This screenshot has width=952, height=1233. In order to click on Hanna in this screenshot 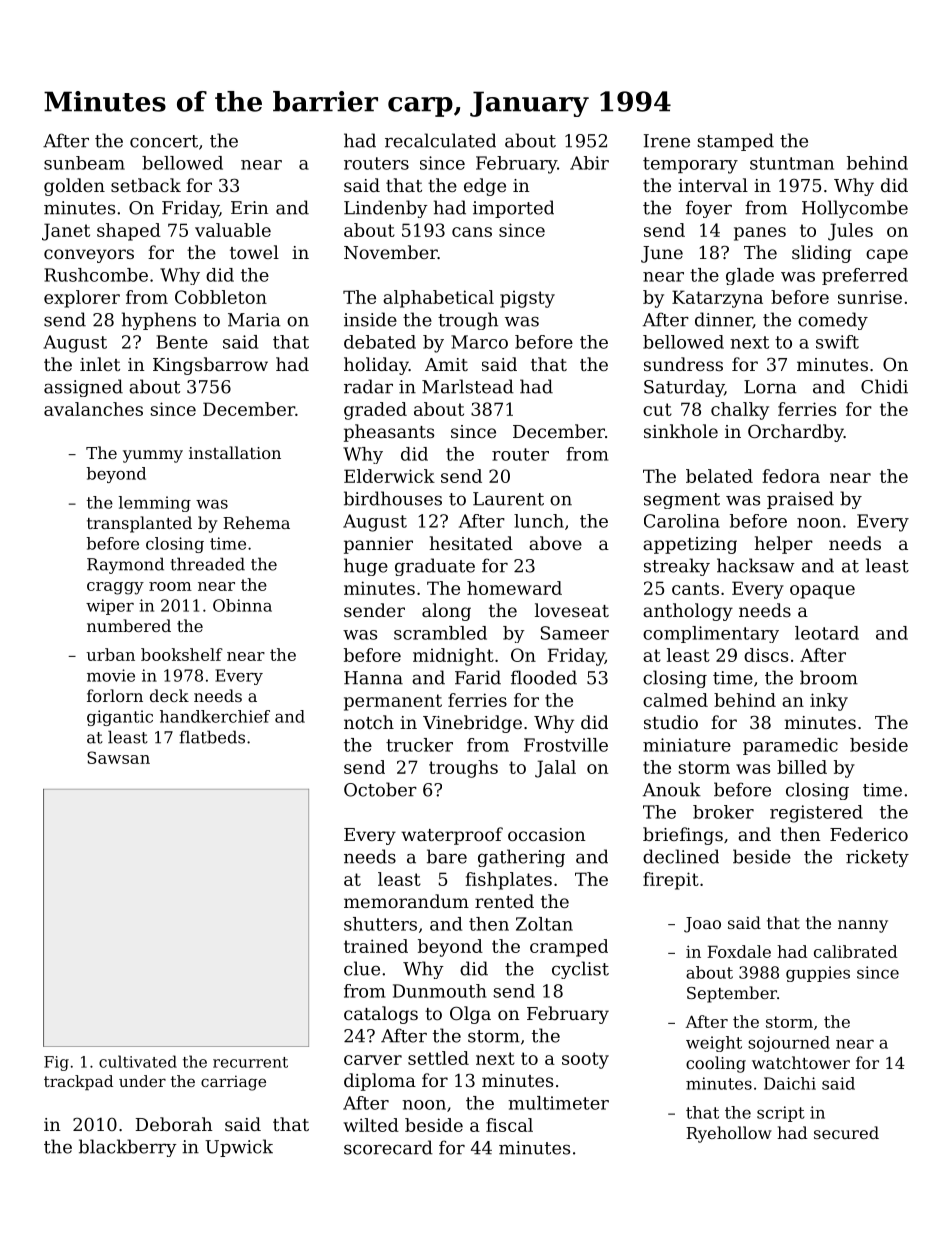, I will do `click(373, 678)`.
